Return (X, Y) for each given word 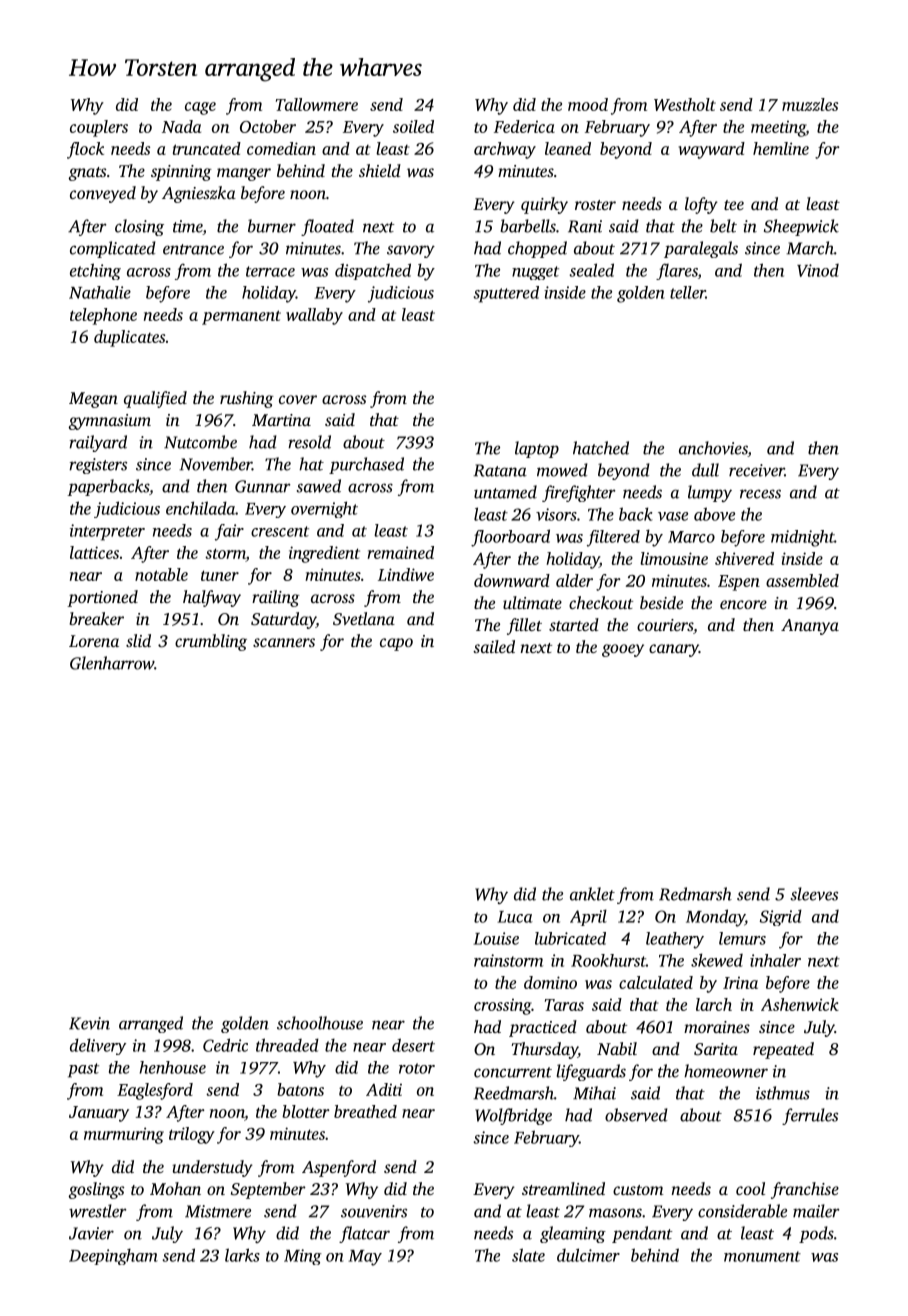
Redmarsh (695, 894)
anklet (592, 894)
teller (688, 292)
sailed (494, 646)
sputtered (506, 294)
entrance (193, 249)
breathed (365, 1111)
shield (380, 170)
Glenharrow (112, 663)
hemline (781, 148)
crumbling (211, 642)
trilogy (192, 1135)
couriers (665, 625)
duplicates (129, 338)
